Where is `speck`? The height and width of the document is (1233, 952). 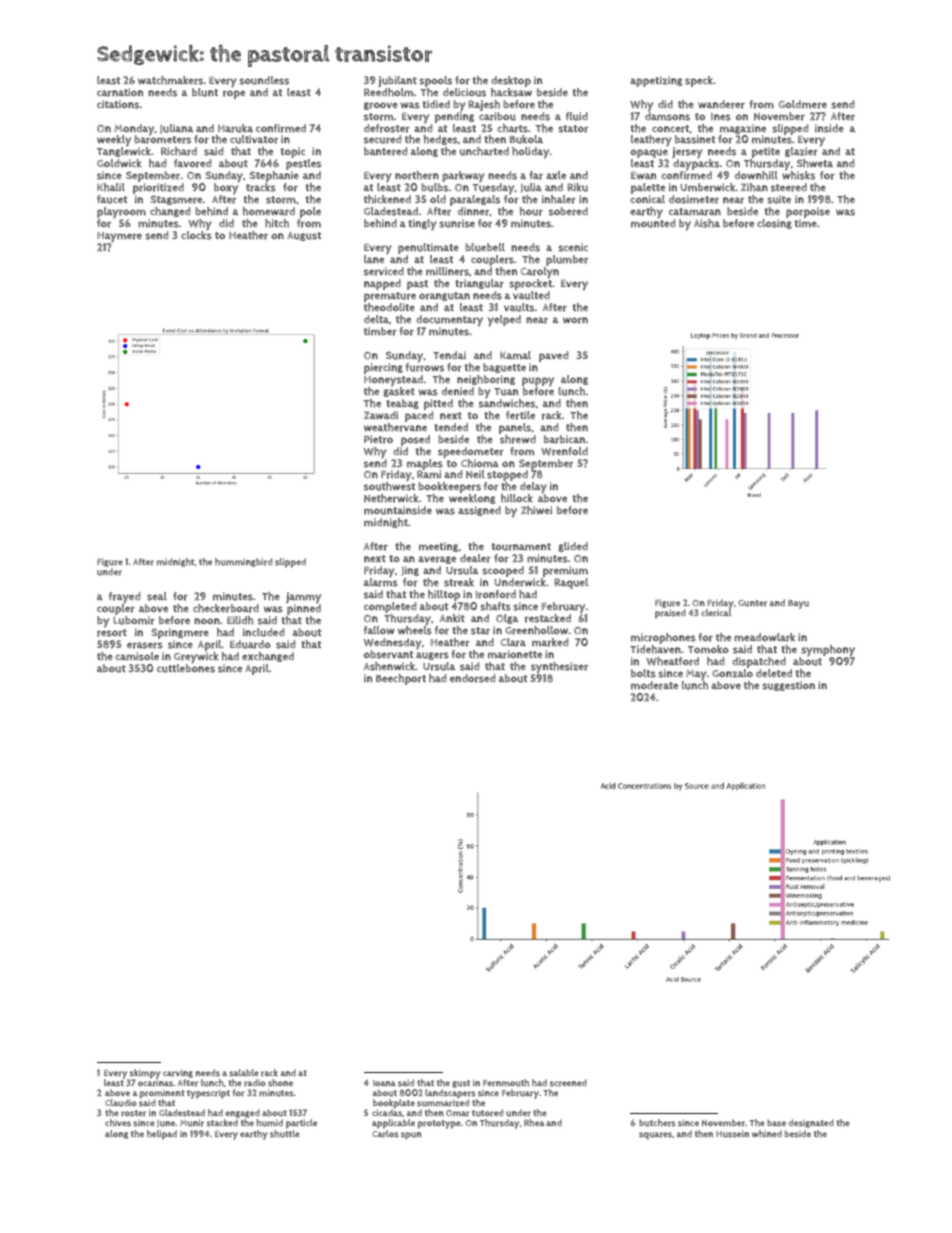
speck is located at coordinates (699, 81).
